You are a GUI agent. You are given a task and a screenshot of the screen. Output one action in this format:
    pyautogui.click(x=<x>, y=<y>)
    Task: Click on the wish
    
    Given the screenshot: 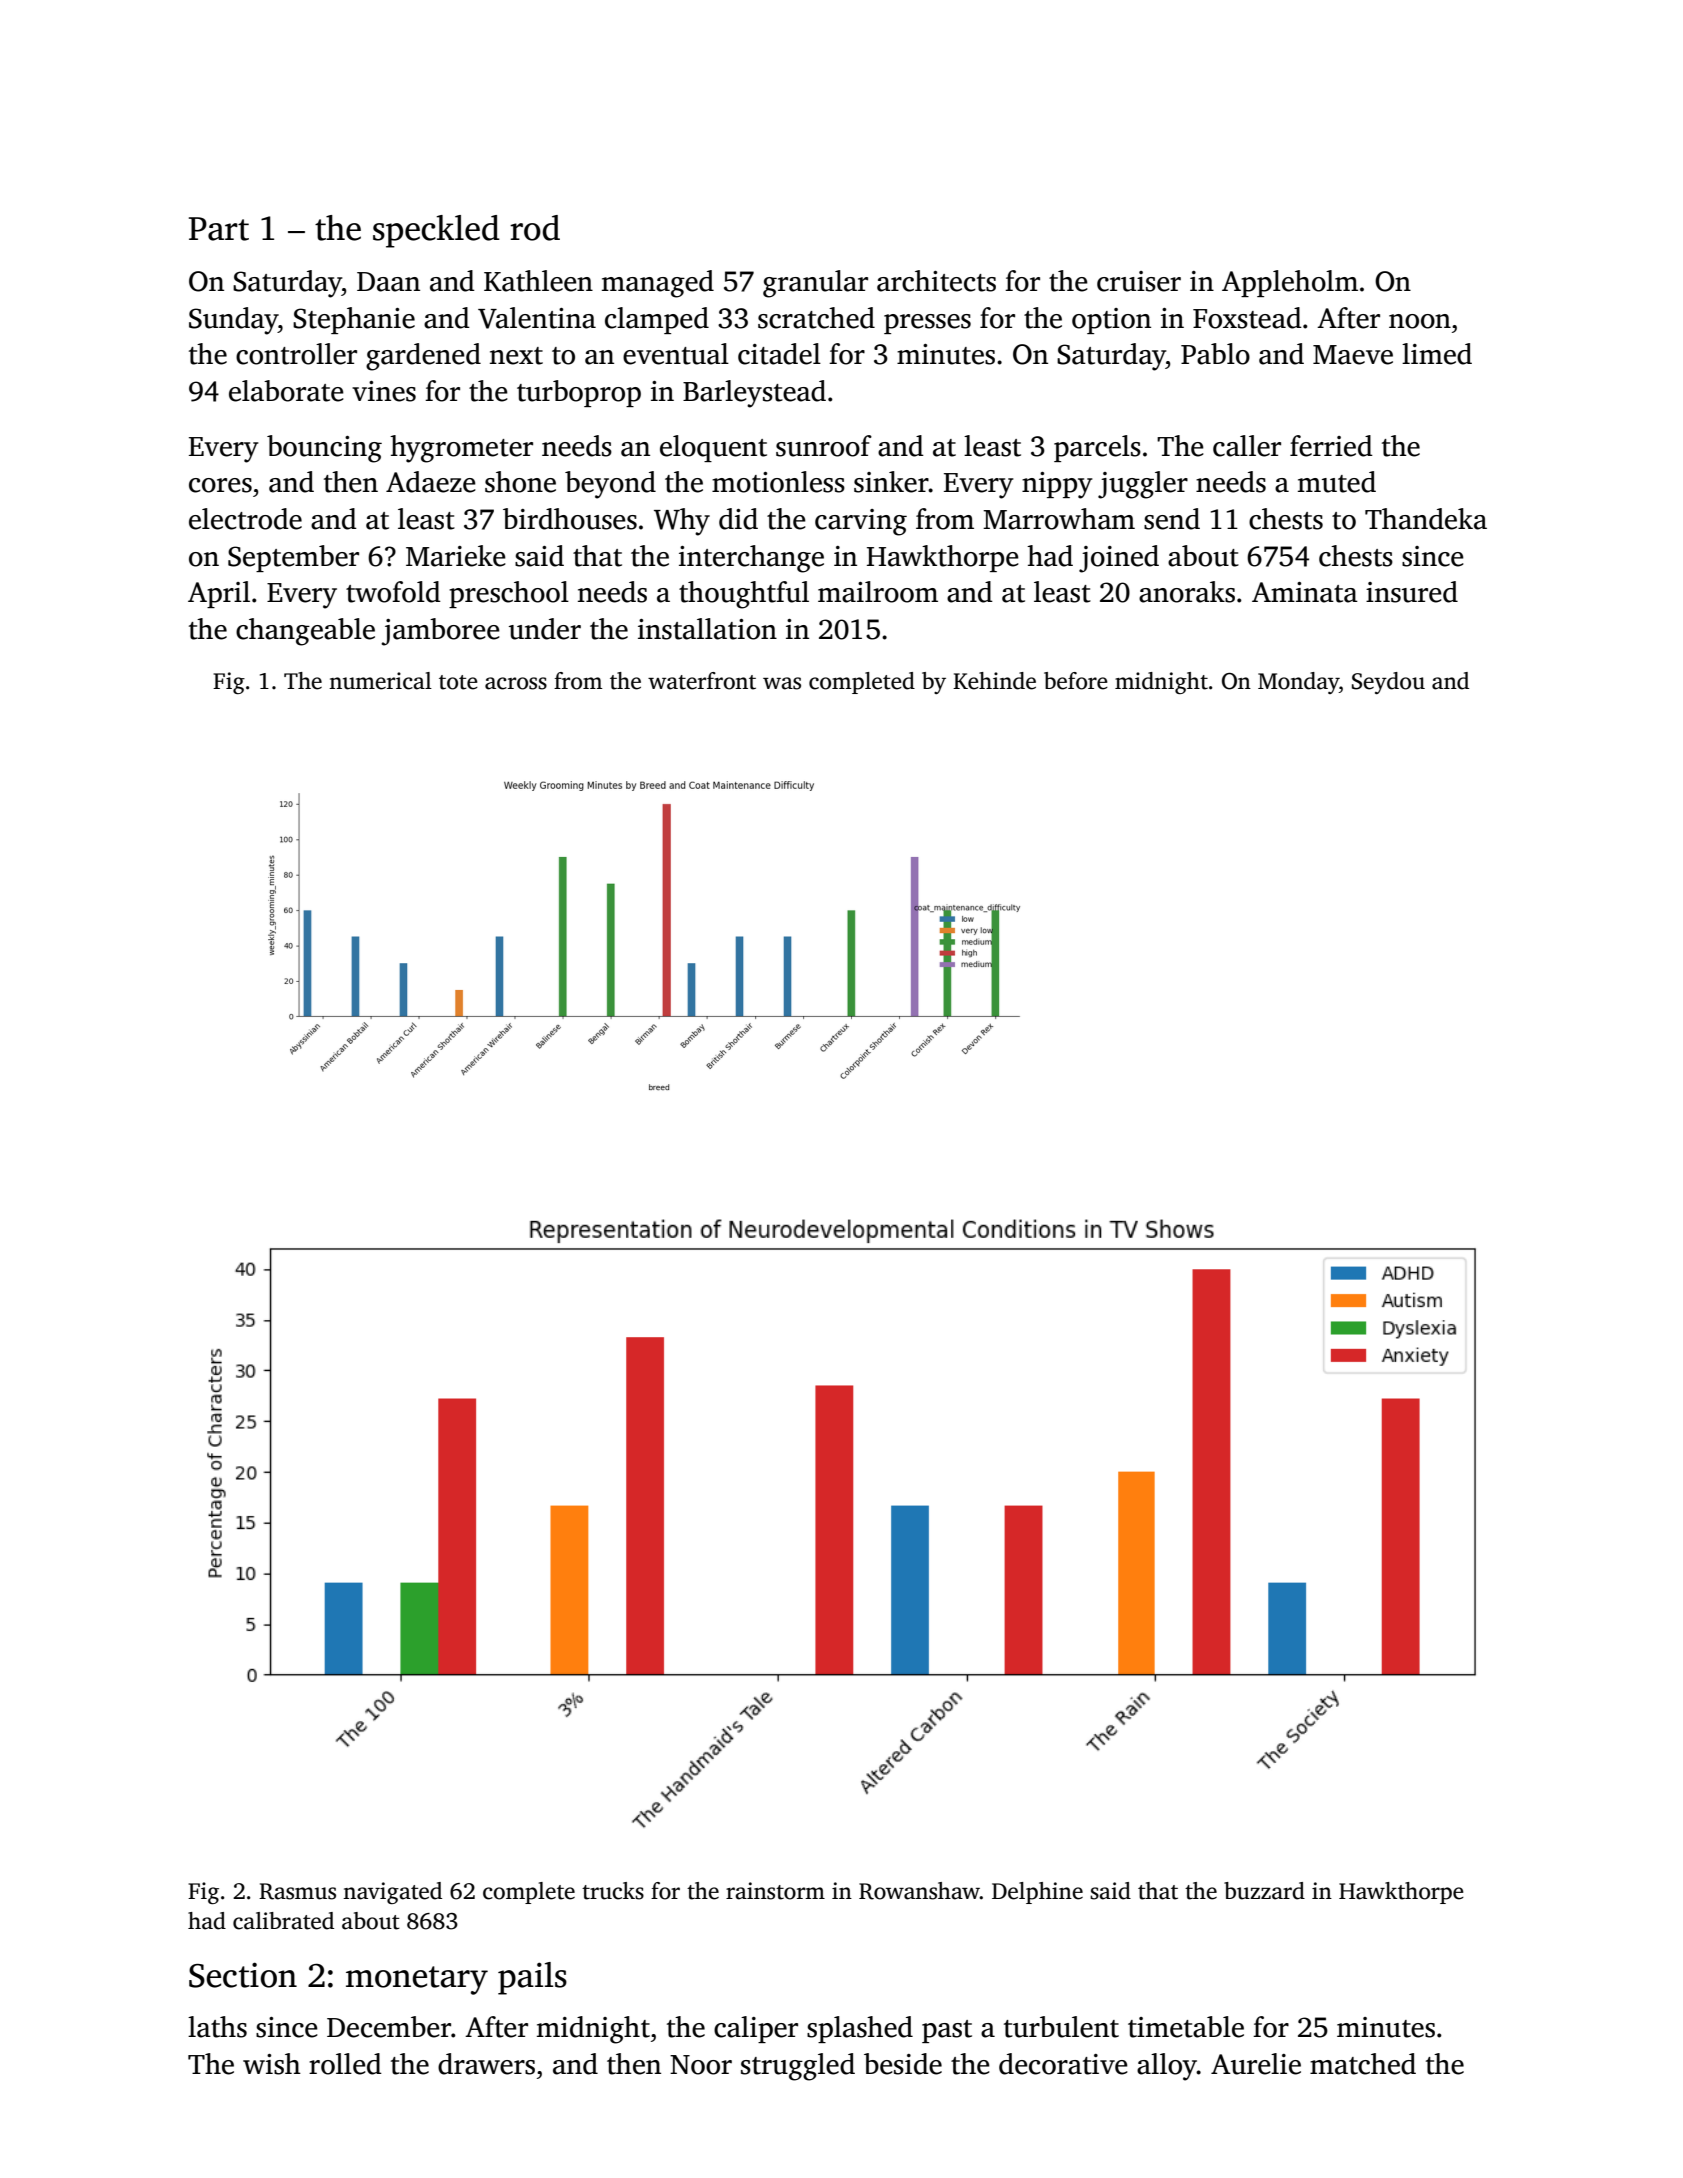 What is the action you would take?
    pyautogui.click(x=272, y=2064)
